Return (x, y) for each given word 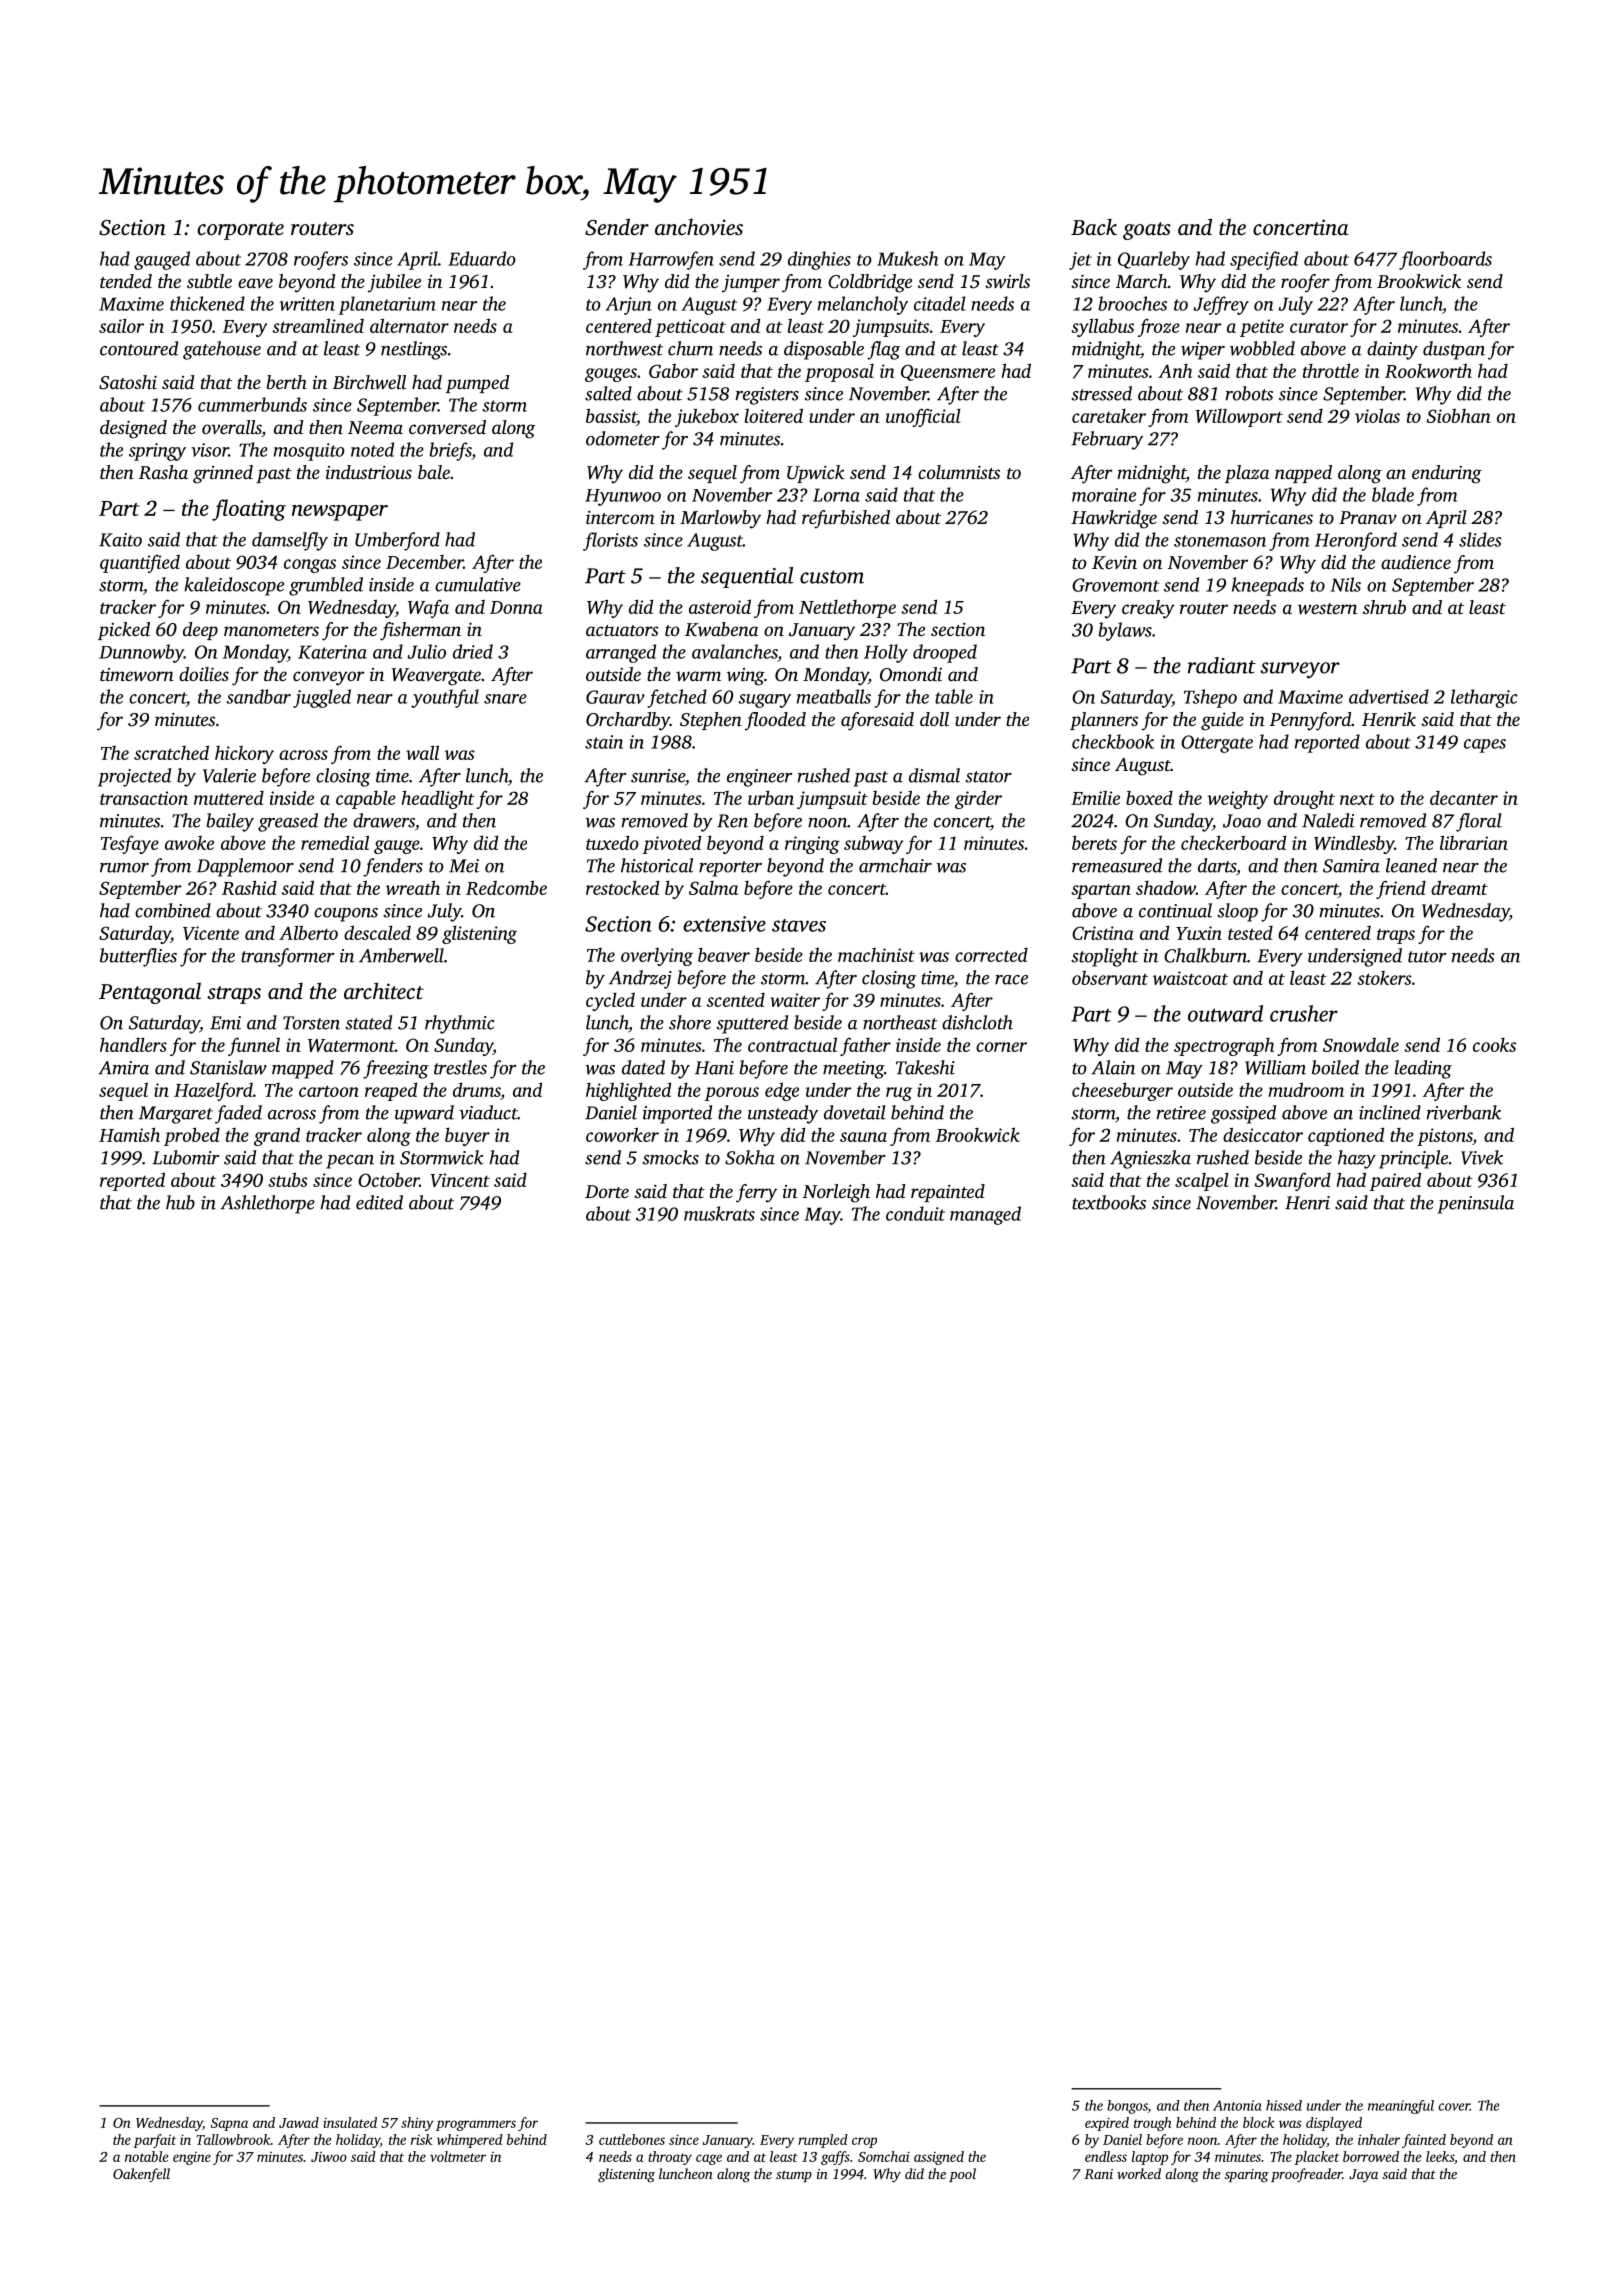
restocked (622, 887)
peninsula (1476, 1204)
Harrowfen (671, 260)
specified (1264, 260)
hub (180, 1202)
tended (126, 281)
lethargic (1484, 698)
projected (134, 777)
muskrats (719, 1213)
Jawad (299, 2122)
